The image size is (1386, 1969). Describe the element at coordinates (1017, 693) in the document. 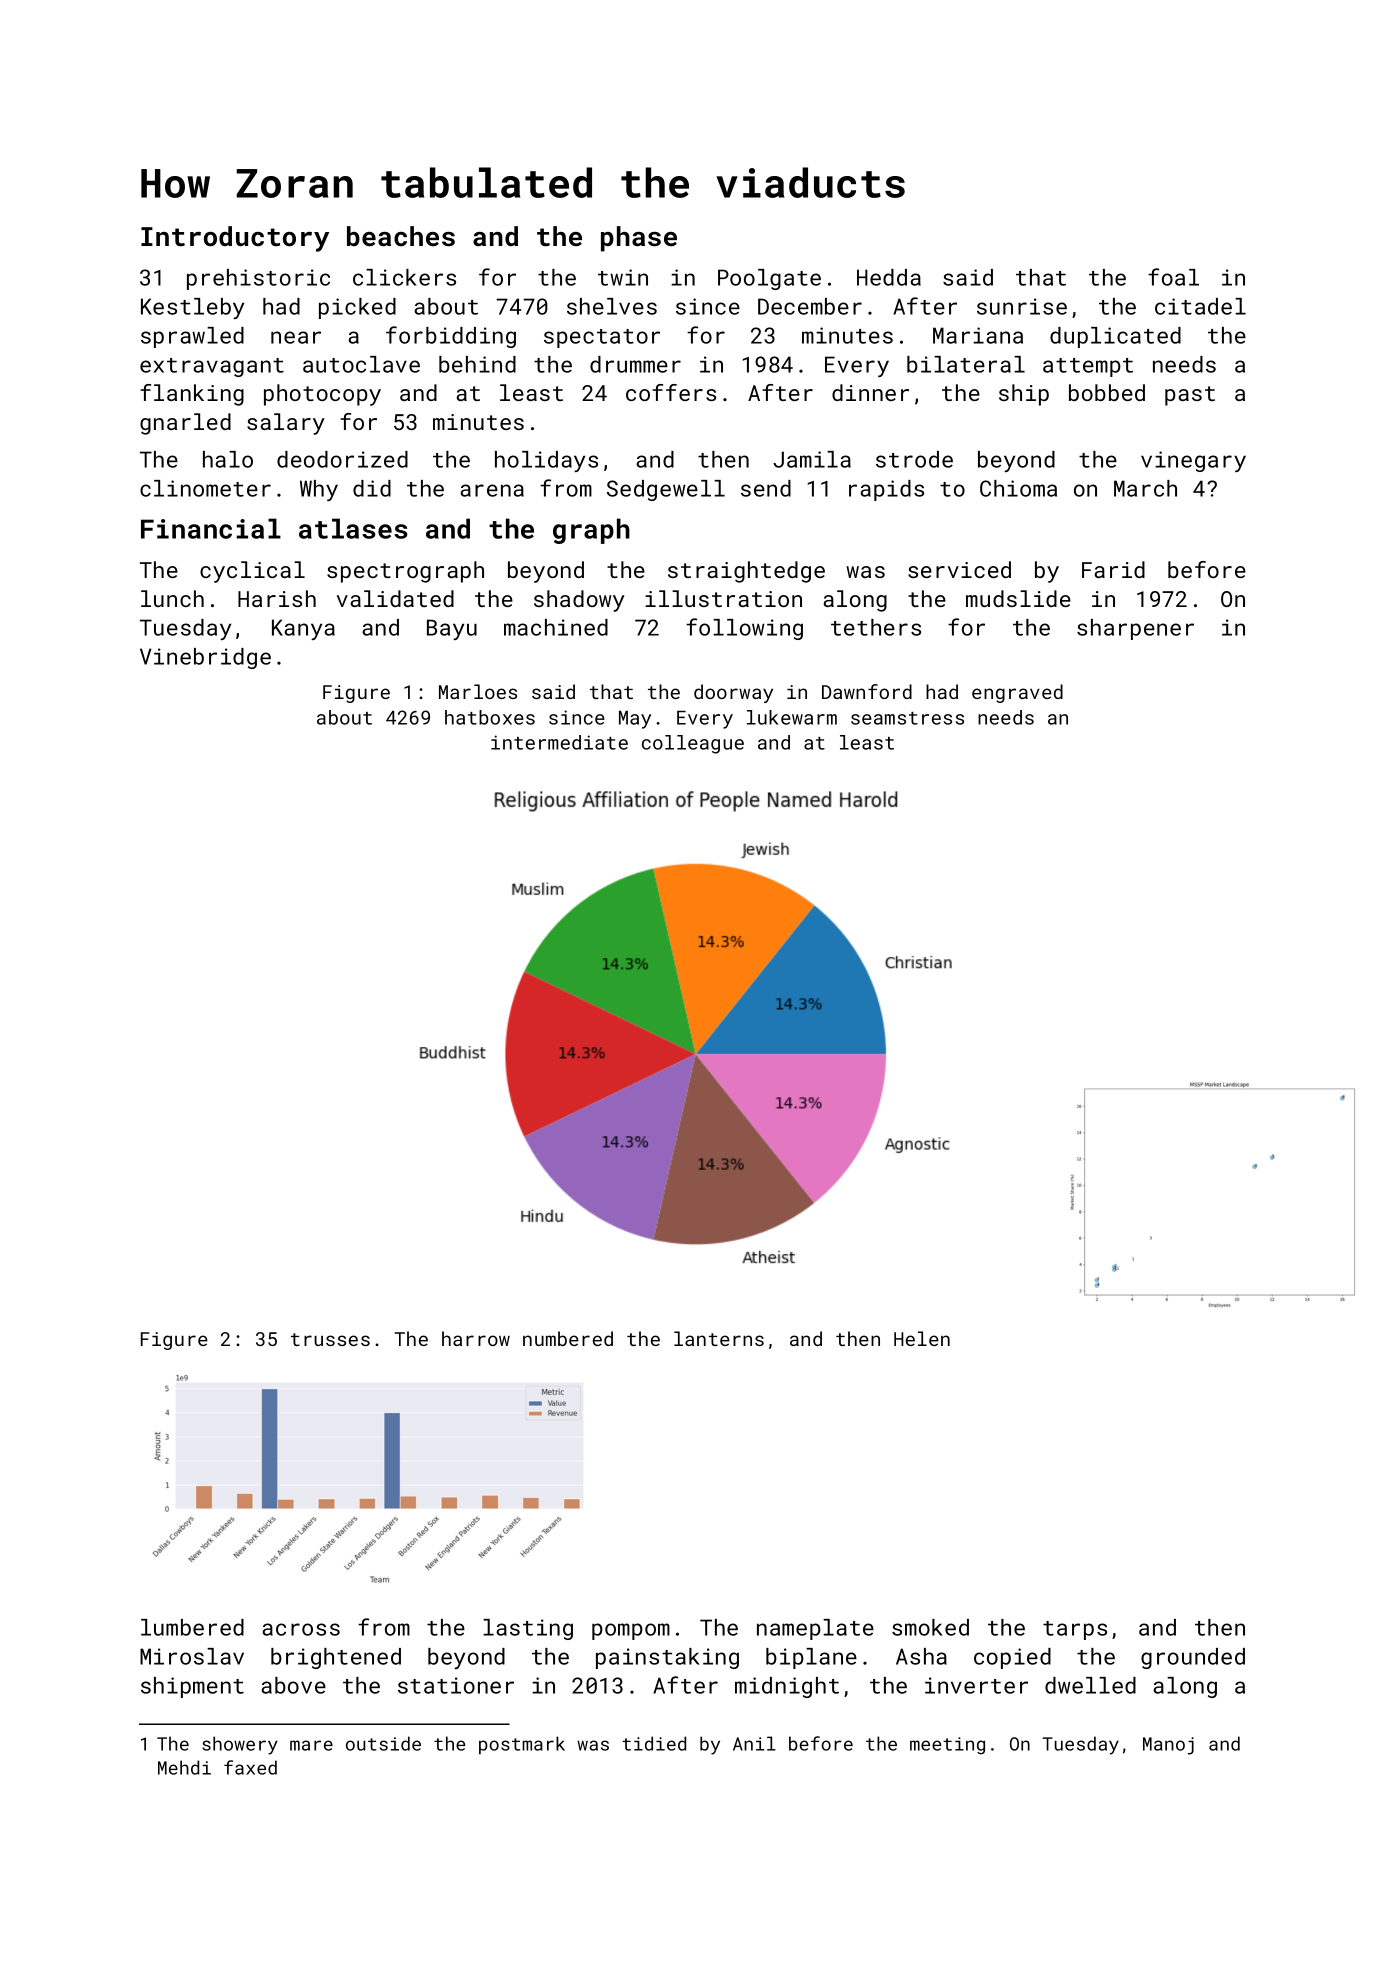

I see `engraved` at that location.
